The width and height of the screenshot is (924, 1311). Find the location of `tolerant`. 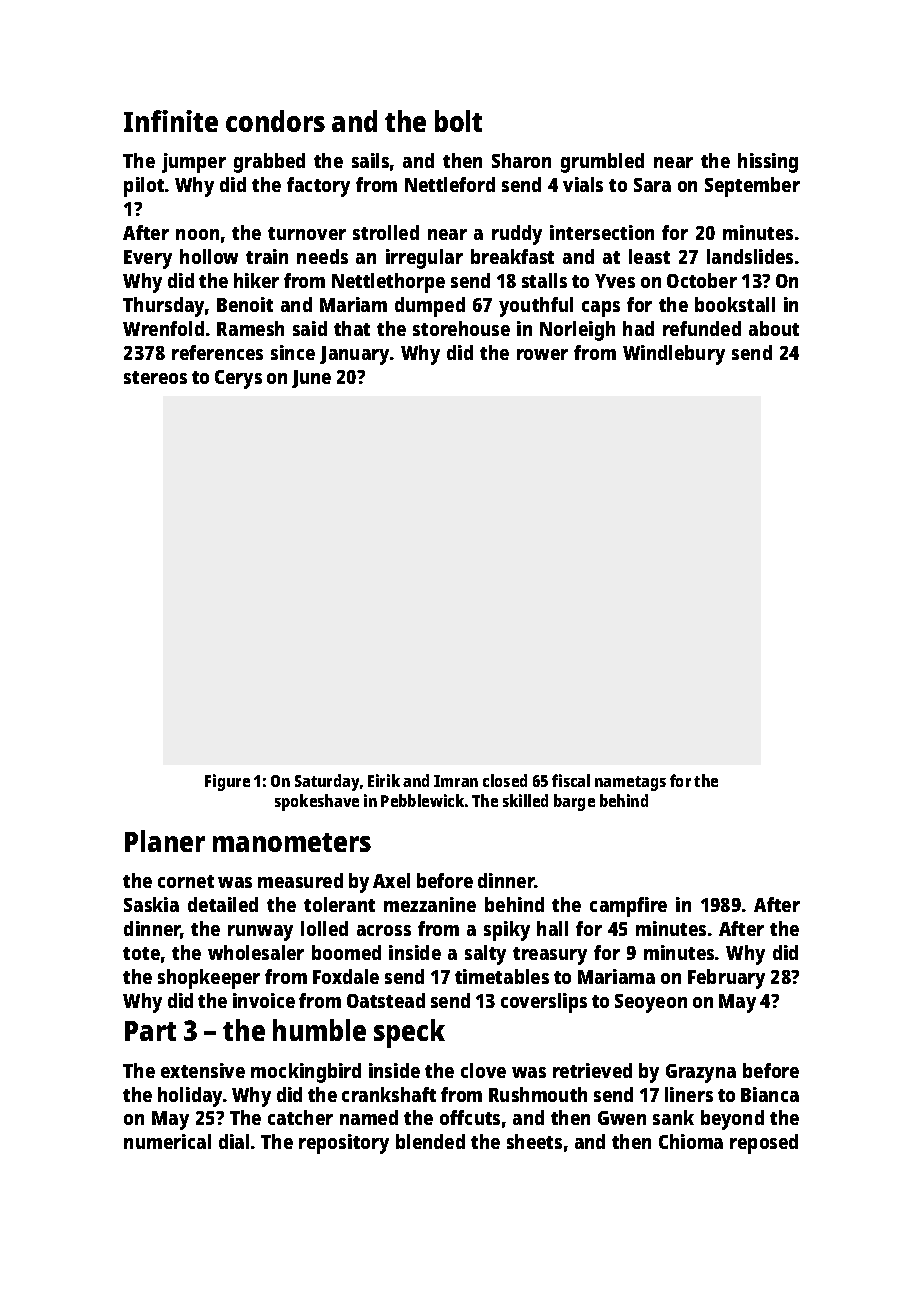

tolerant is located at coordinates (339, 904).
